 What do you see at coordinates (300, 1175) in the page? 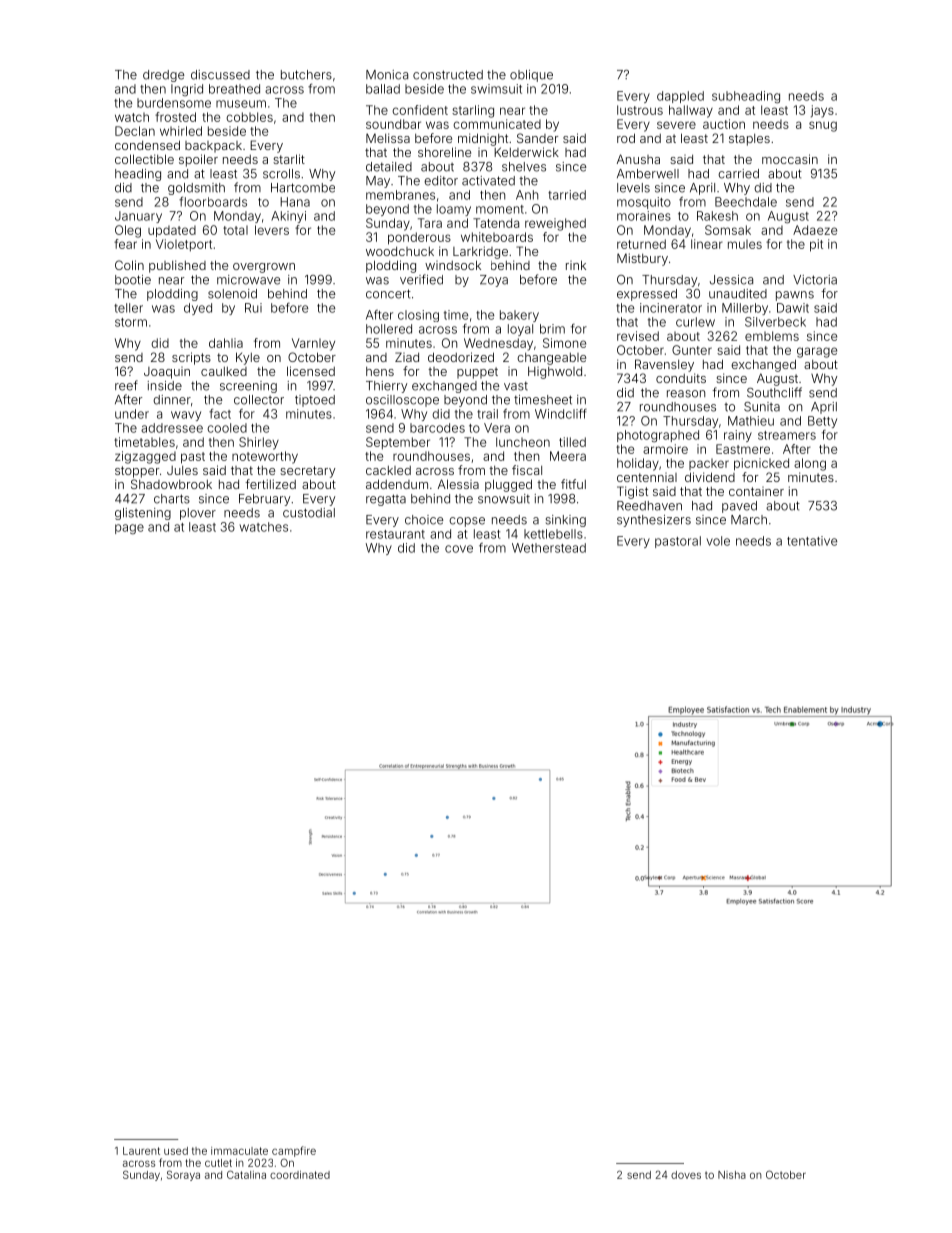
I see `coordinated` at bounding box center [300, 1175].
